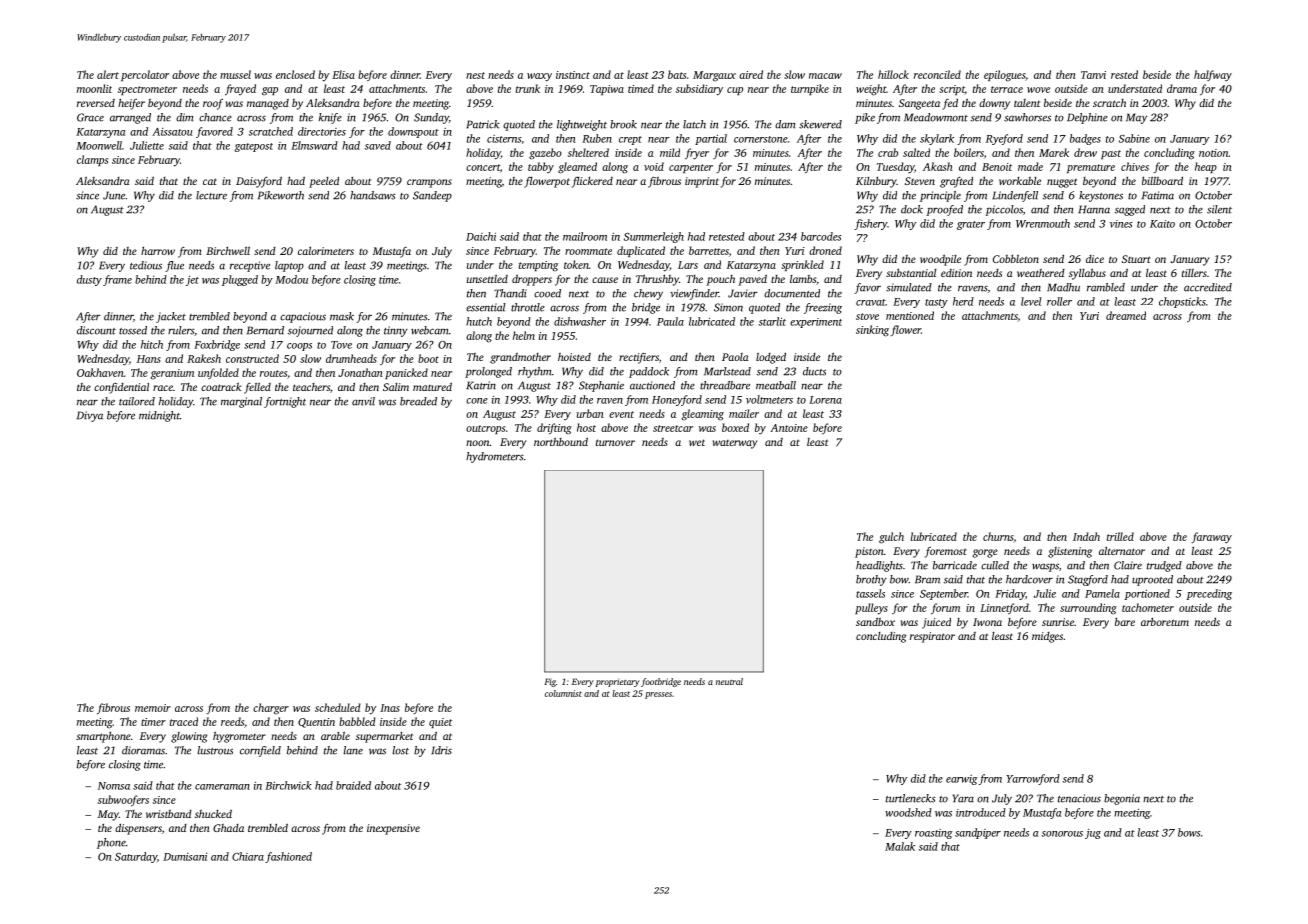 The width and height of the screenshot is (1308, 924). I want to click on memoir, so click(153, 708).
